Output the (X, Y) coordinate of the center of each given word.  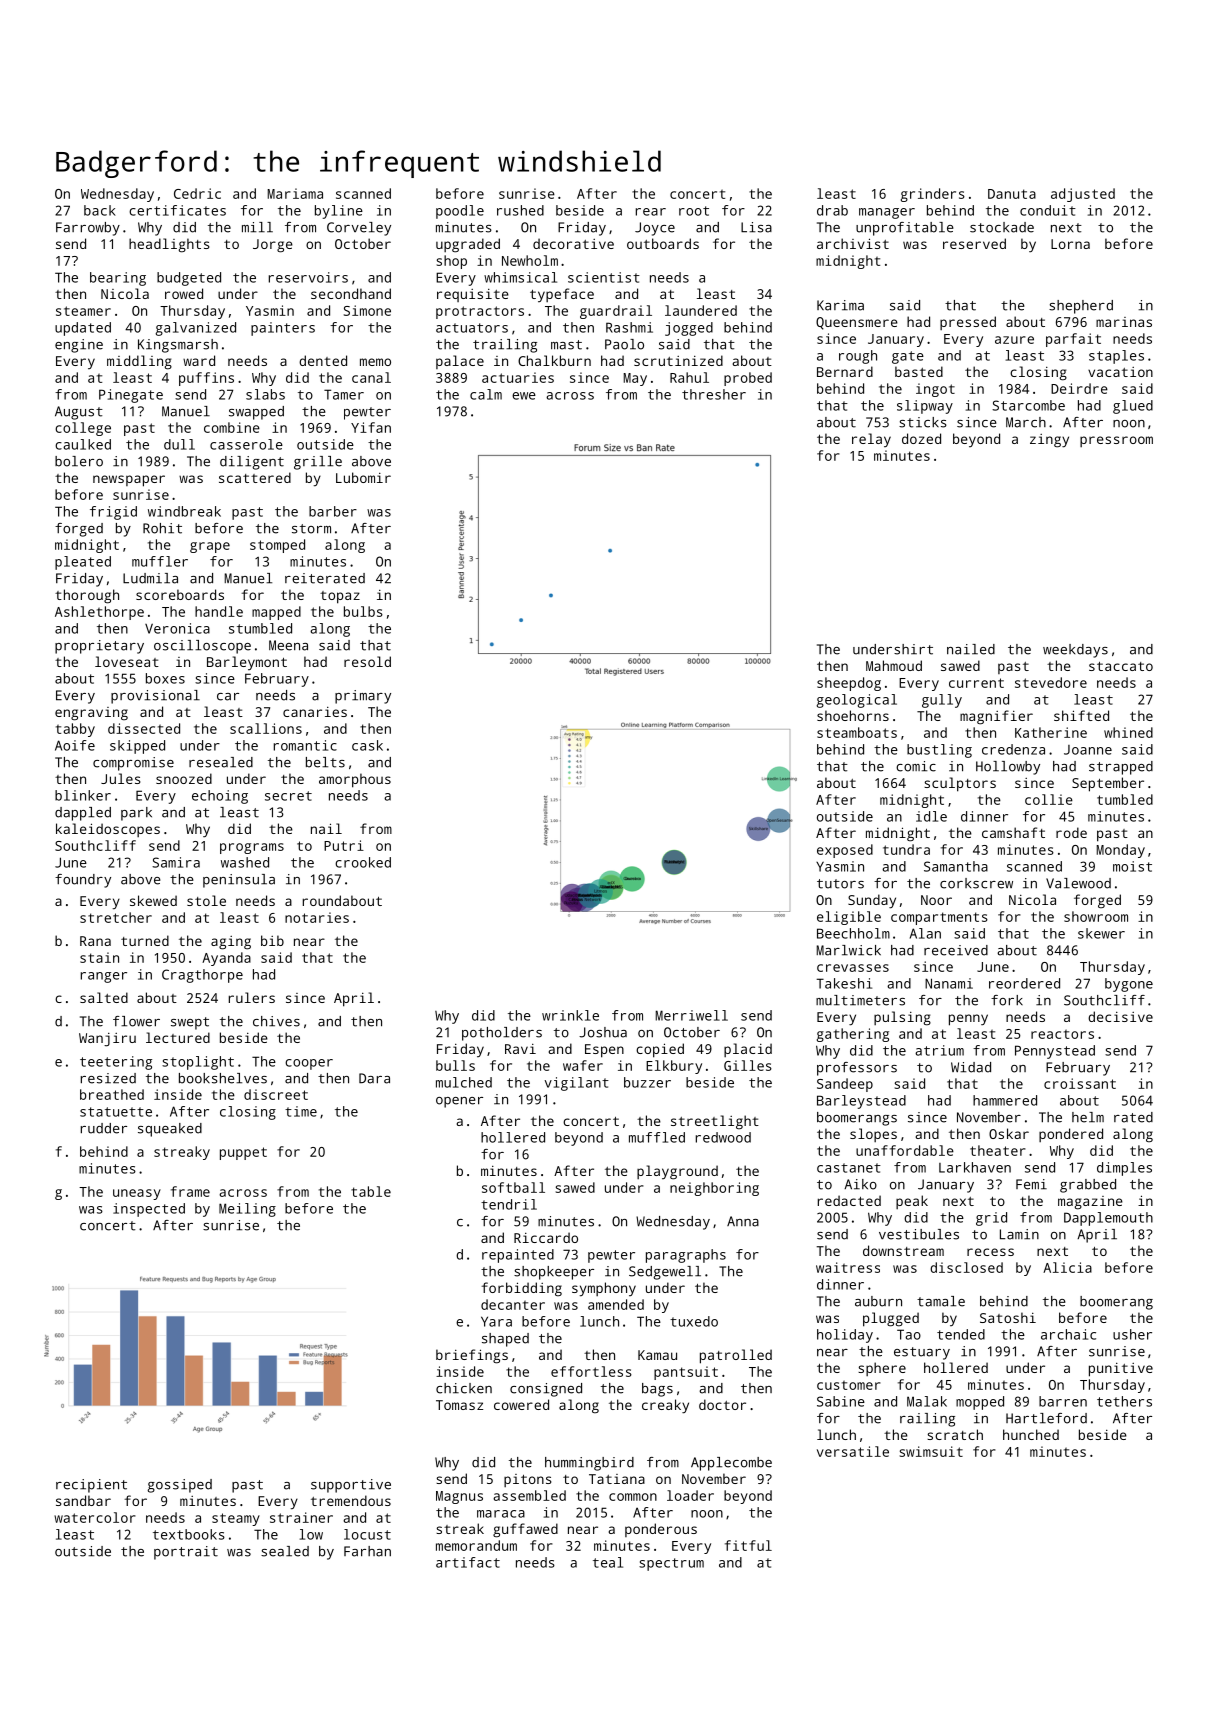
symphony (604, 1289)
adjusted (1083, 195)
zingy (1049, 441)
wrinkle (570, 1015)
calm (486, 394)
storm (311, 529)
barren (1063, 1401)
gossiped (179, 1486)
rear (651, 212)
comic (916, 766)
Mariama (295, 193)
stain (99, 957)
